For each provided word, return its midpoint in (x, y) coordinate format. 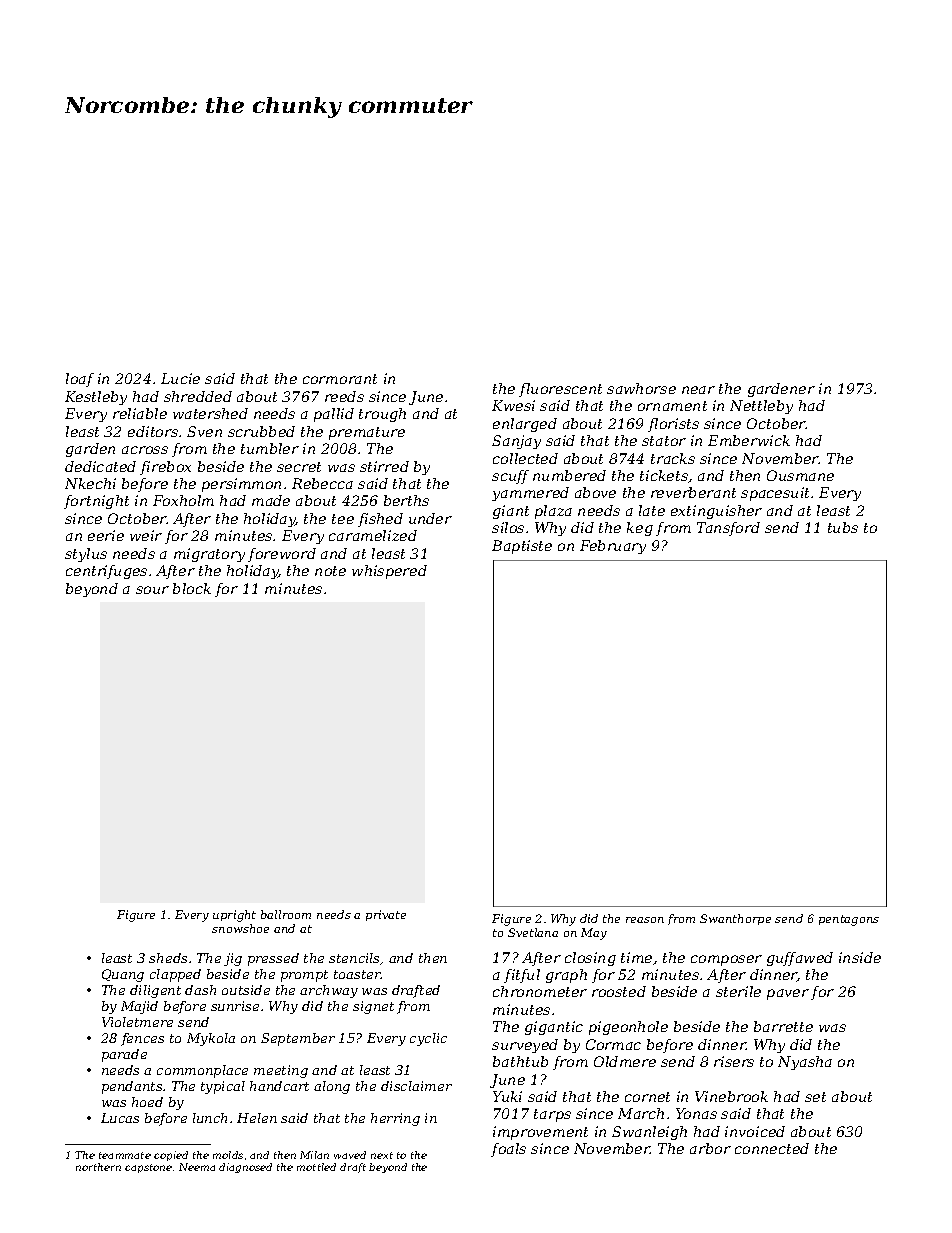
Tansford (728, 529)
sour (152, 590)
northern (98, 1167)
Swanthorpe (735, 919)
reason (645, 920)
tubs (843, 527)
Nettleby (761, 407)
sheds (168, 958)
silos (508, 527)
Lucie (180, 378)
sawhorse (641, 388)
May (594, 934)
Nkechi (90, 483)
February (613, 547)
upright (234, 916)
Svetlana (533, 932)
